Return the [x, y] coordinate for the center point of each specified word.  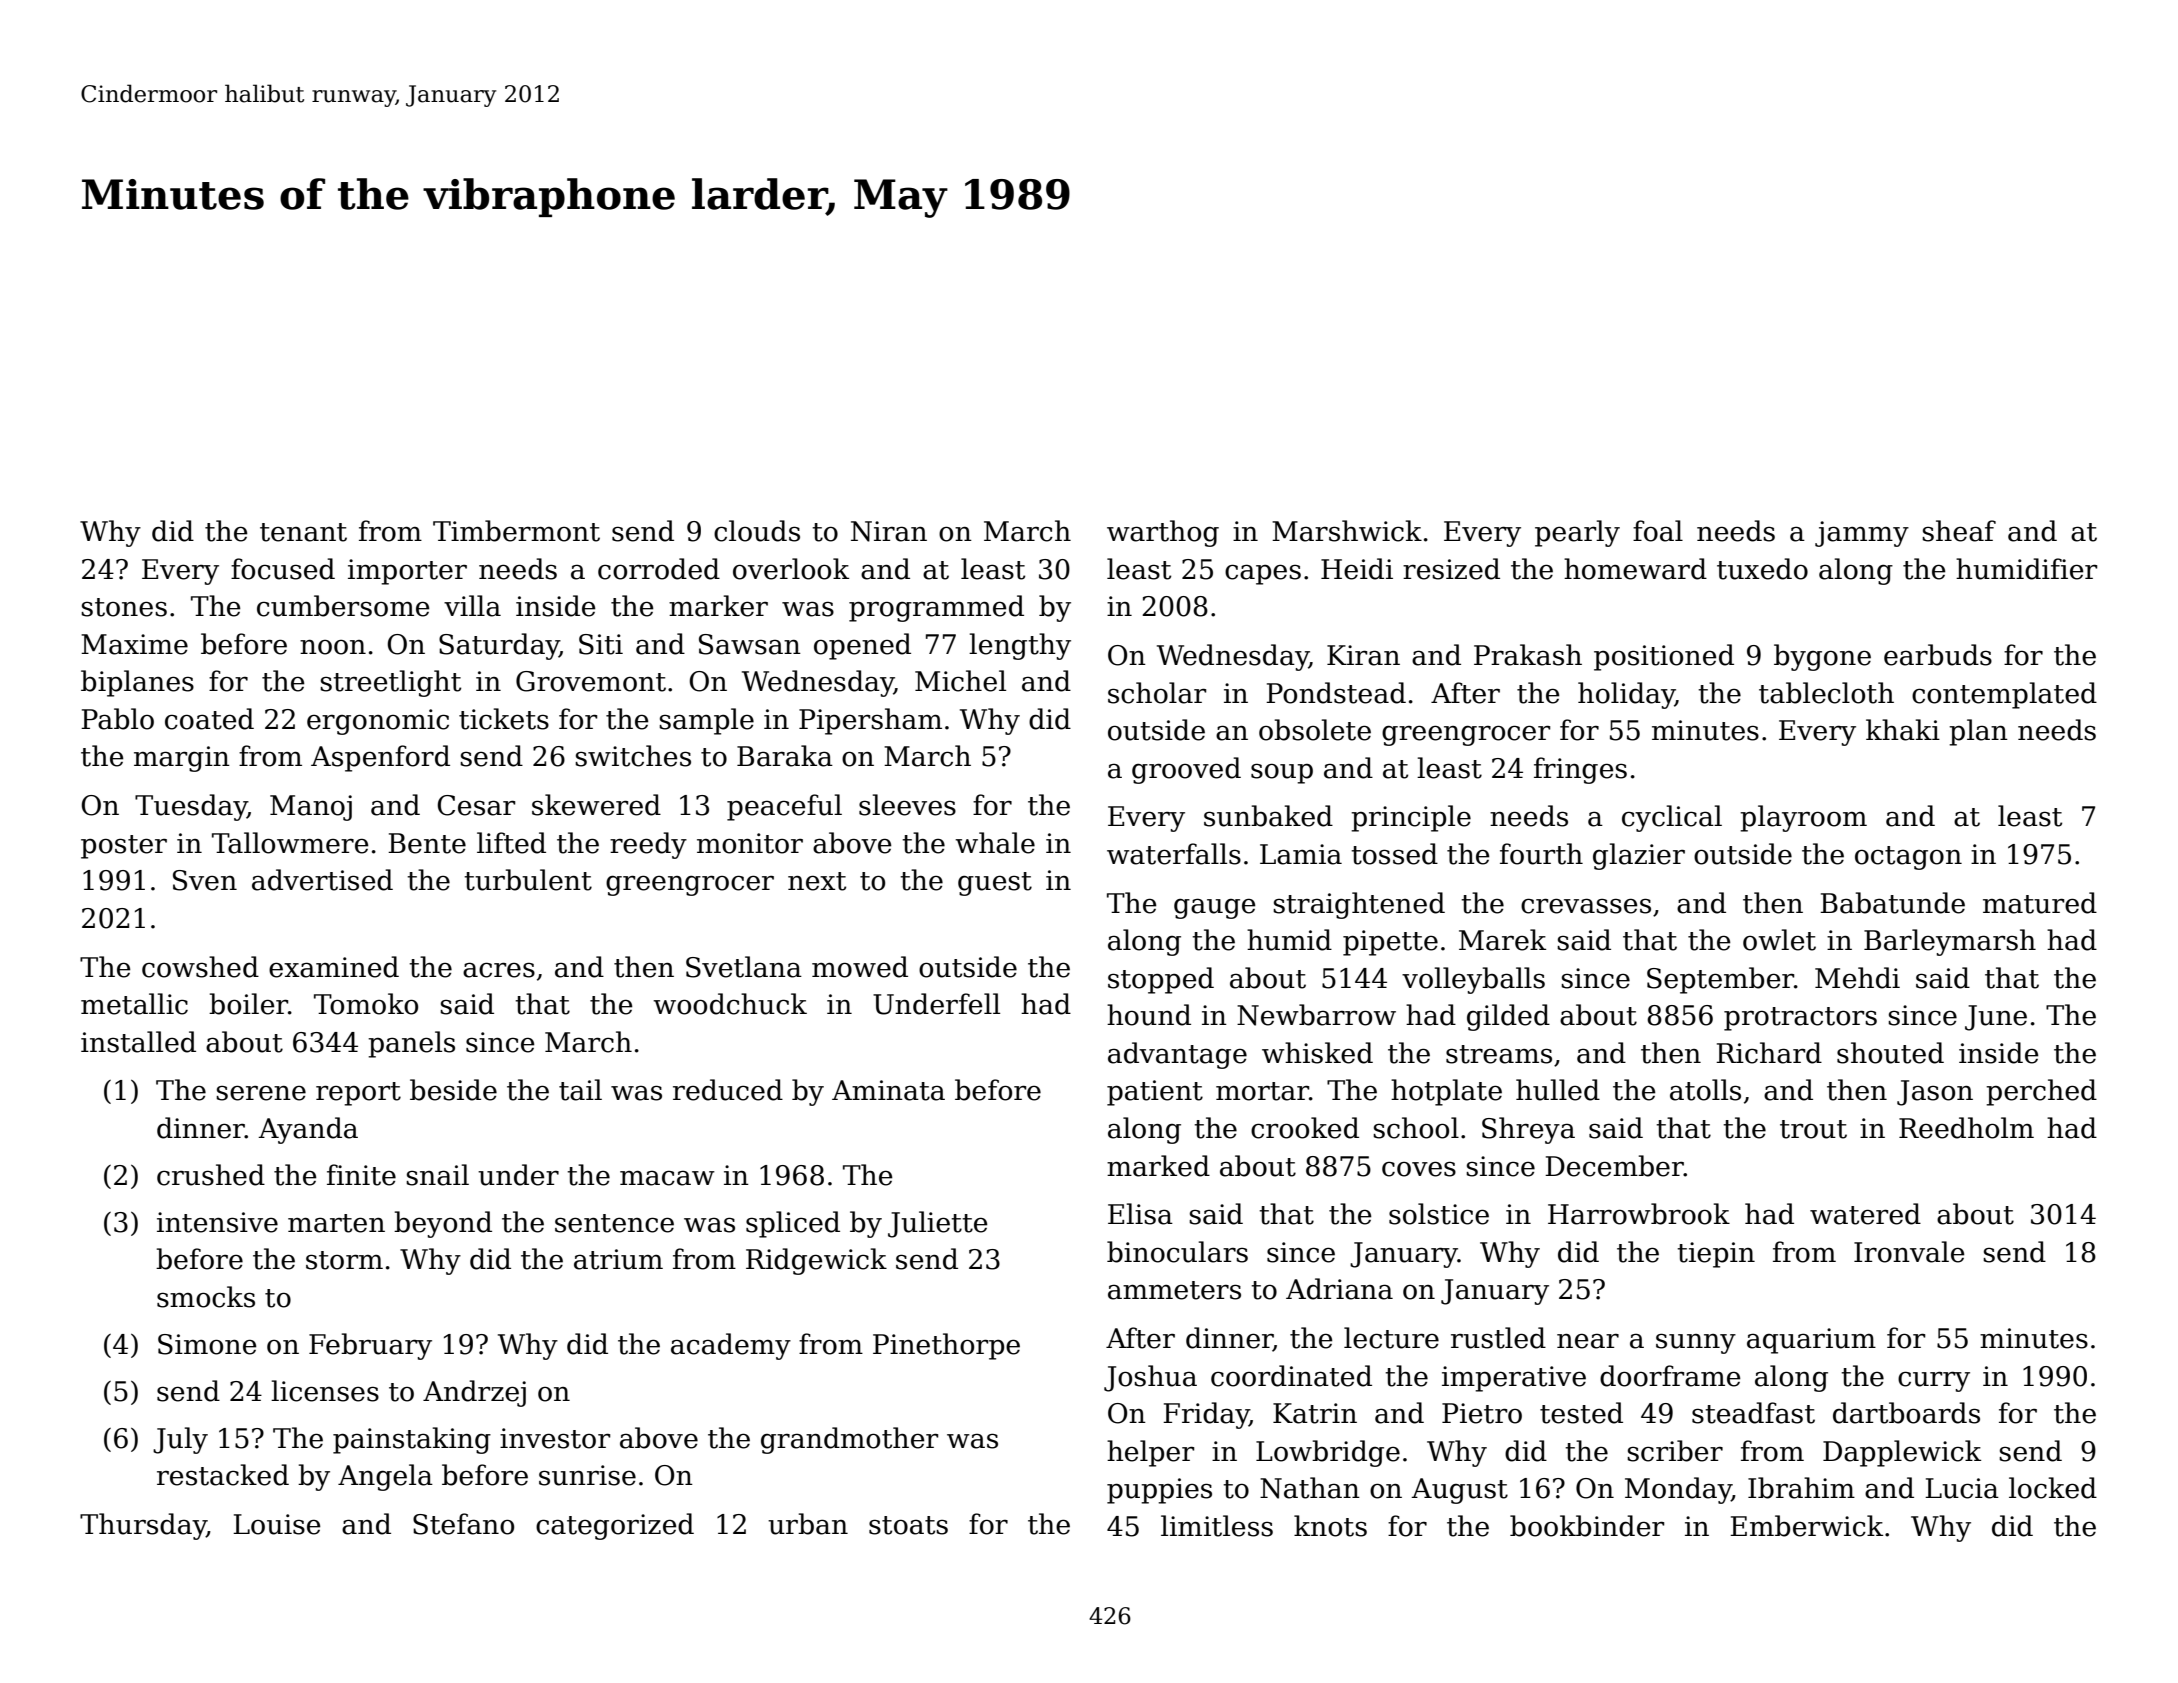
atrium [618, 1259]
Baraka [785, 756]
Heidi [1357, 569]
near [1588, 1341]
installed [138, 1042]
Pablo [117, 719]
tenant [303, 532]
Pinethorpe [946, 1346]
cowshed [200, 967]
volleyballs [1473, 980]
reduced [728, 1090]
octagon [1908, 858]
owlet [1779, 940]
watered [1865, 1214]
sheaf [1959, 531]
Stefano [463, 1524]
